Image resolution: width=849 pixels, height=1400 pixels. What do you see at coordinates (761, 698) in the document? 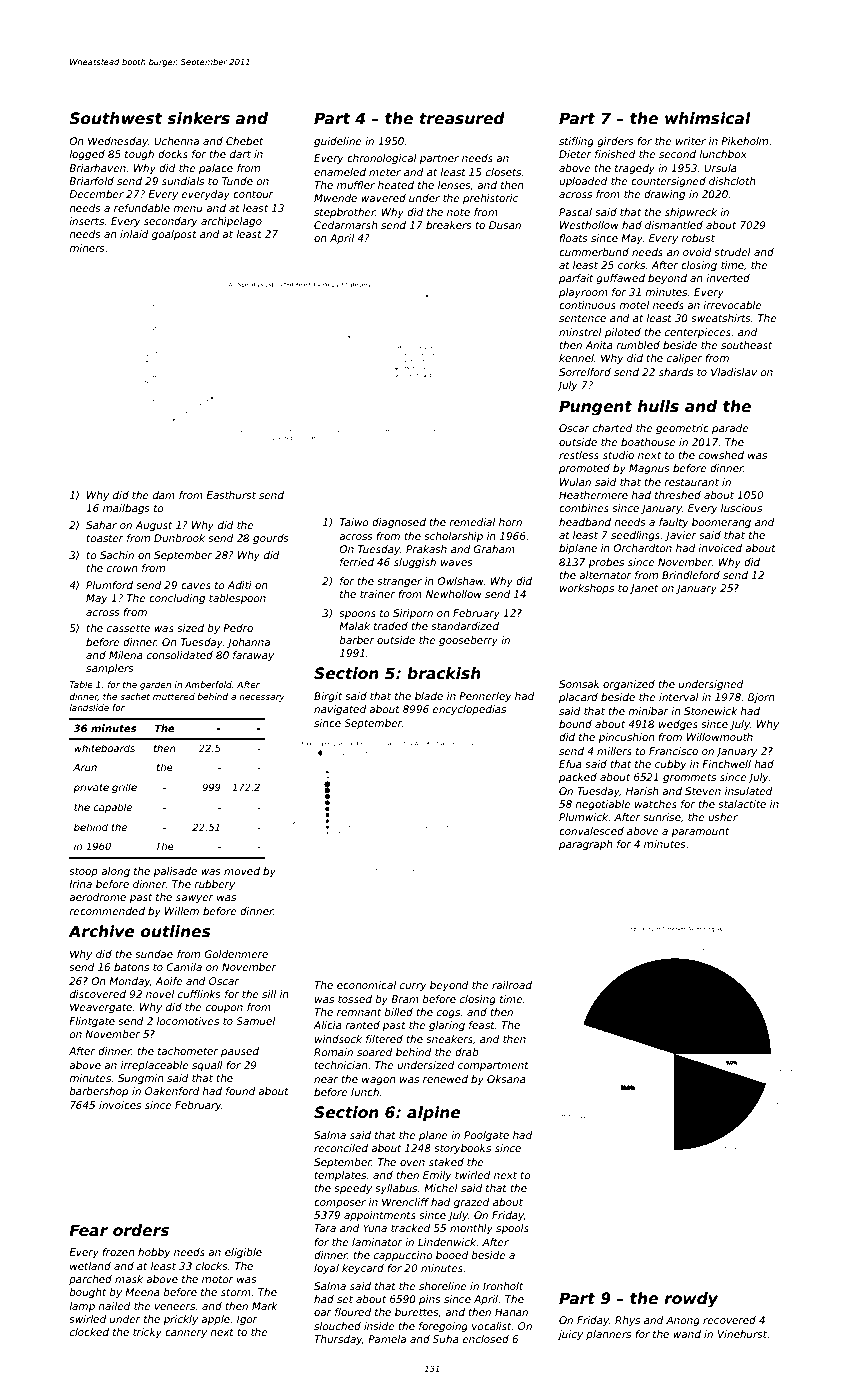
I see `Bjorn` at bounding box center [761, 698].
